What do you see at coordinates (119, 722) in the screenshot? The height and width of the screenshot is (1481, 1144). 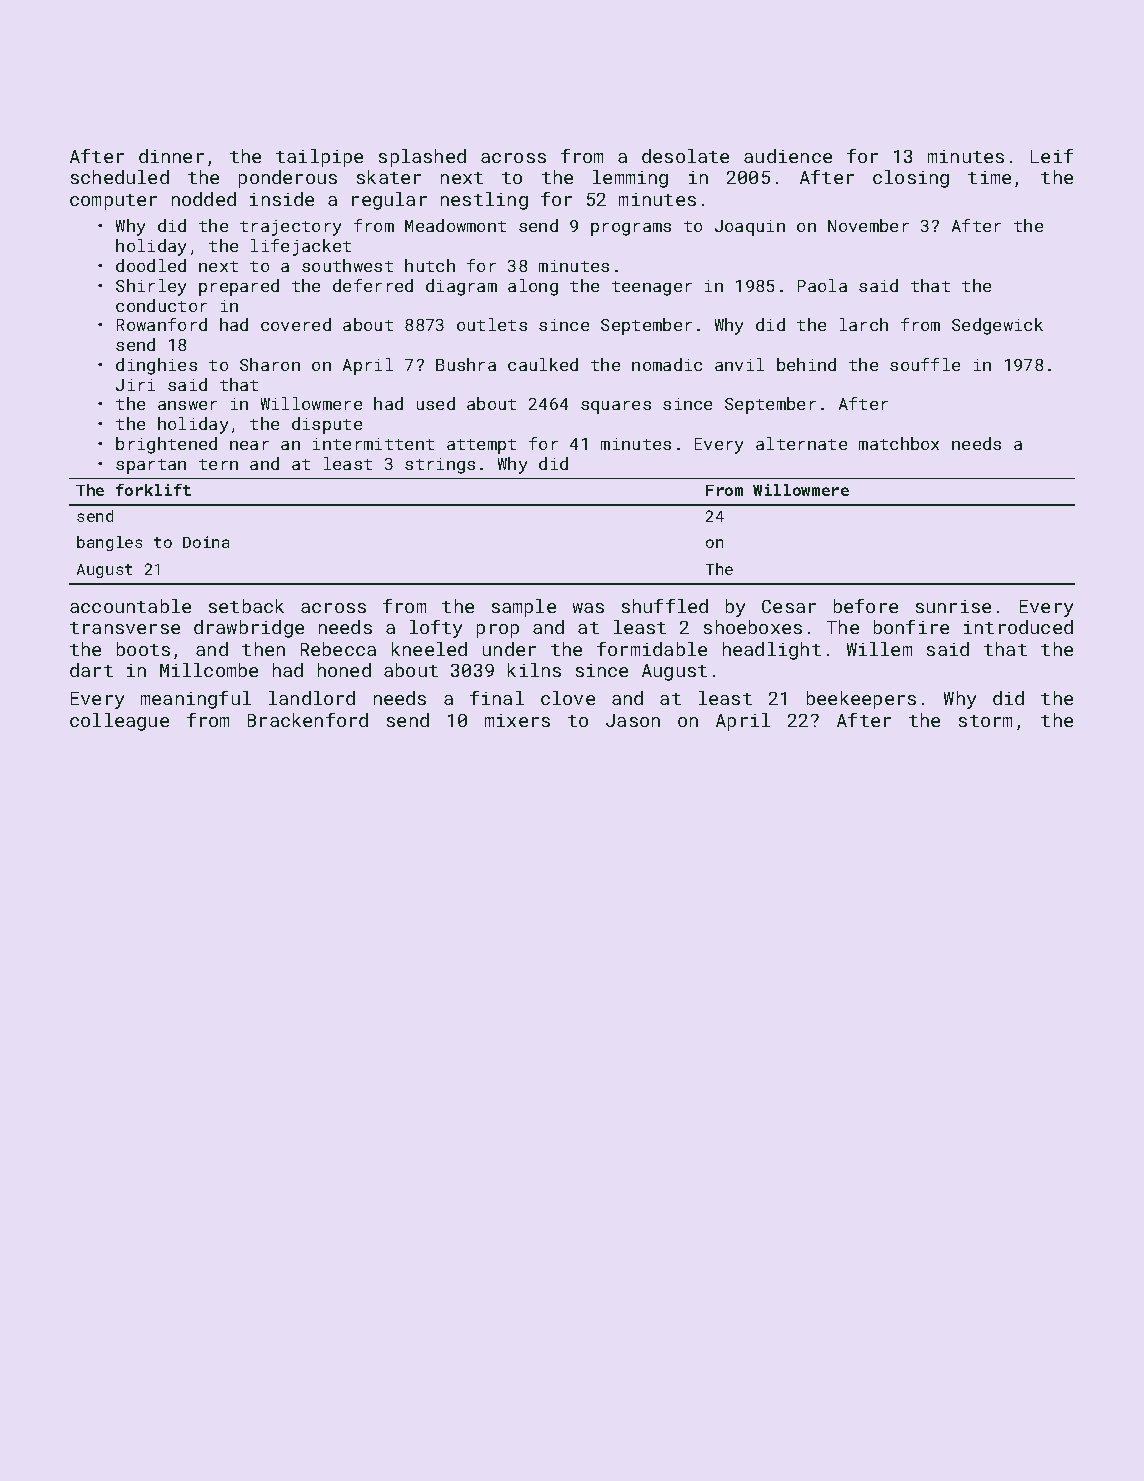 I see `colleague` at bounding box center [119, 722].
